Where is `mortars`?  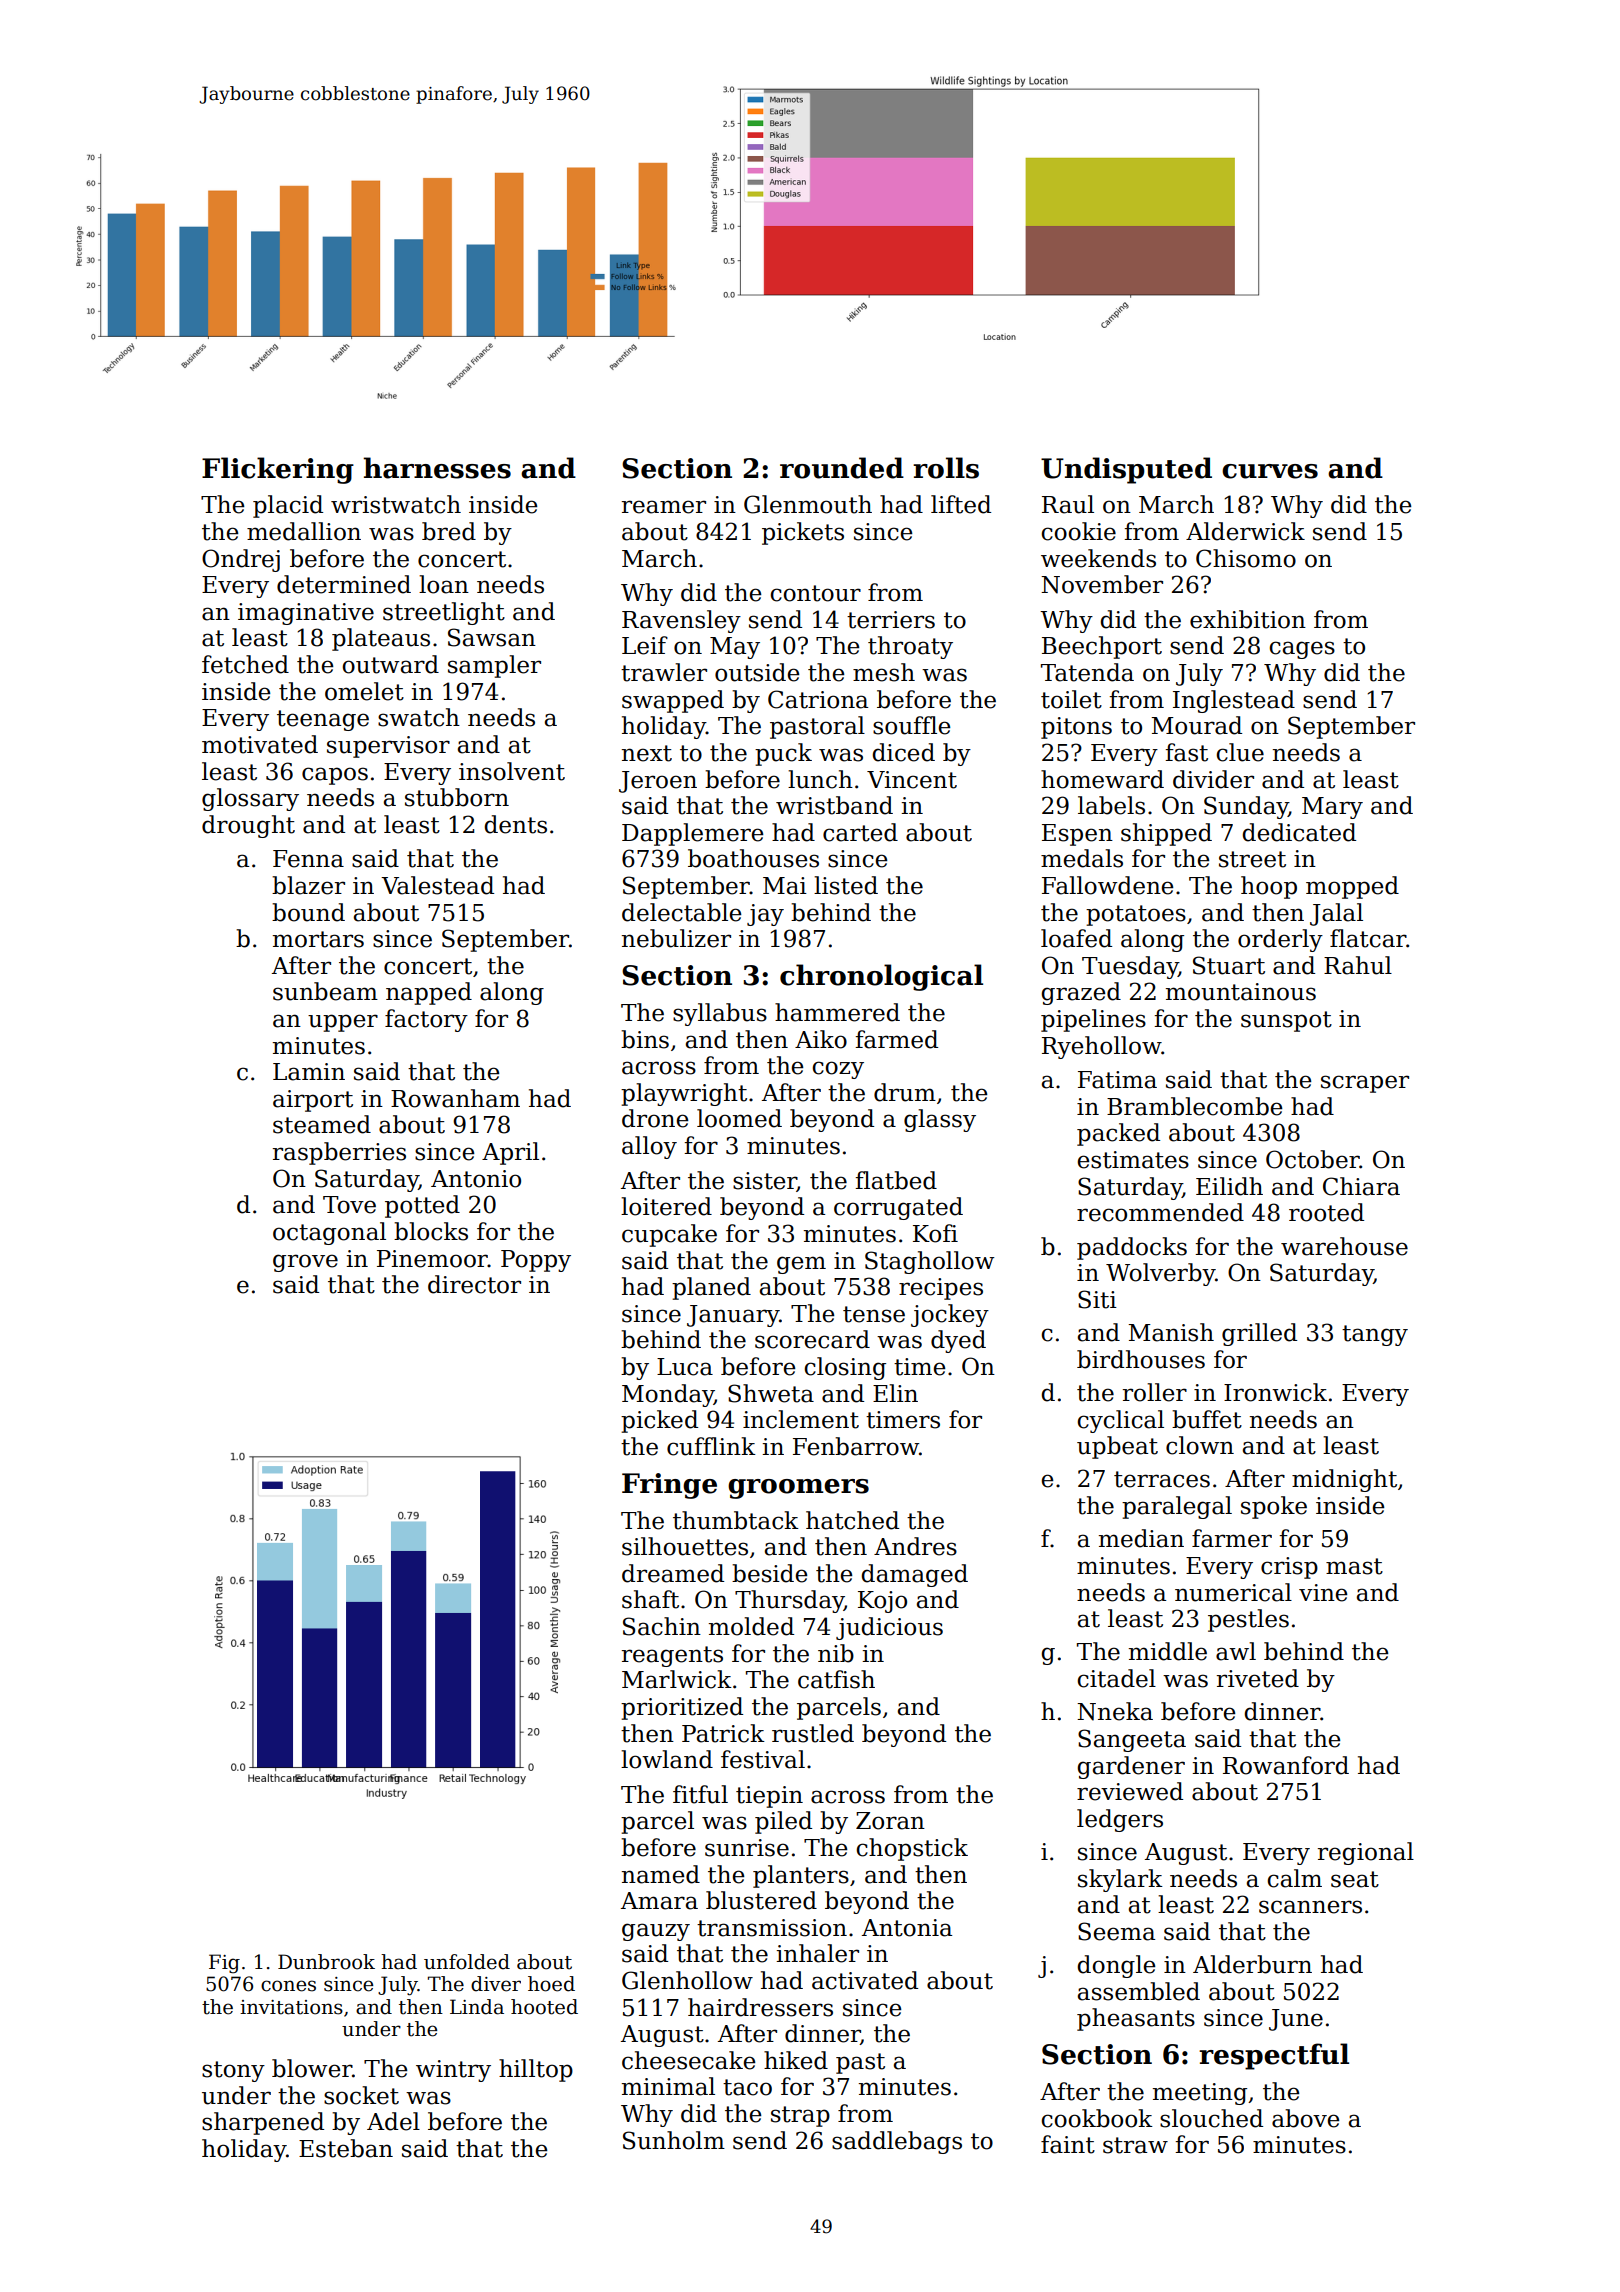
mortars is located at coordinates (318, 939).
